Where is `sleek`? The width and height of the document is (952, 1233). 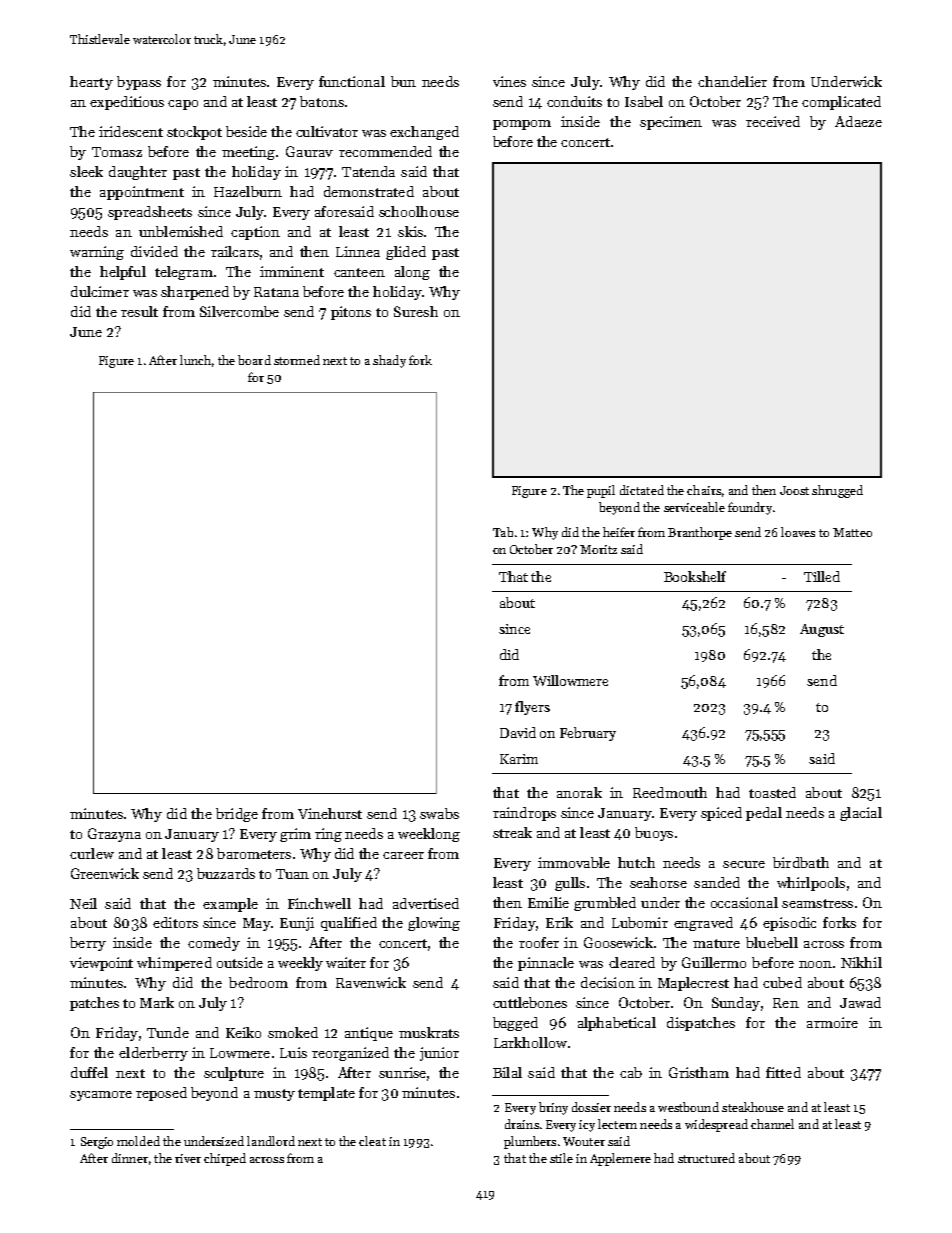
sleek is located at coordinates (86, 171).
